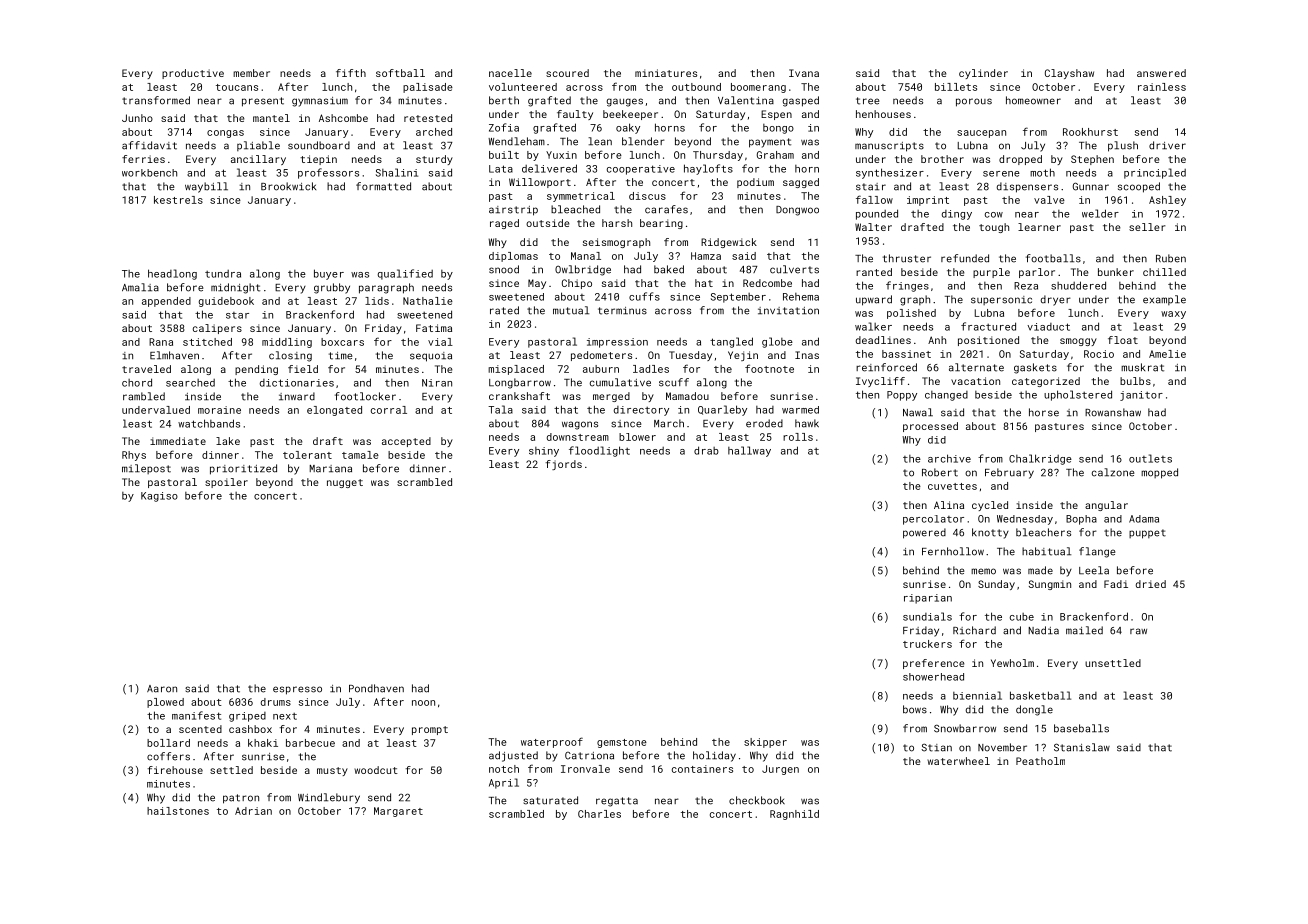 Image resolution: width=1308 pixels, height=924 pixels. What do you see at coordinates (669, 423) in the document?
I see `March` at bounding box center [669, 423].
